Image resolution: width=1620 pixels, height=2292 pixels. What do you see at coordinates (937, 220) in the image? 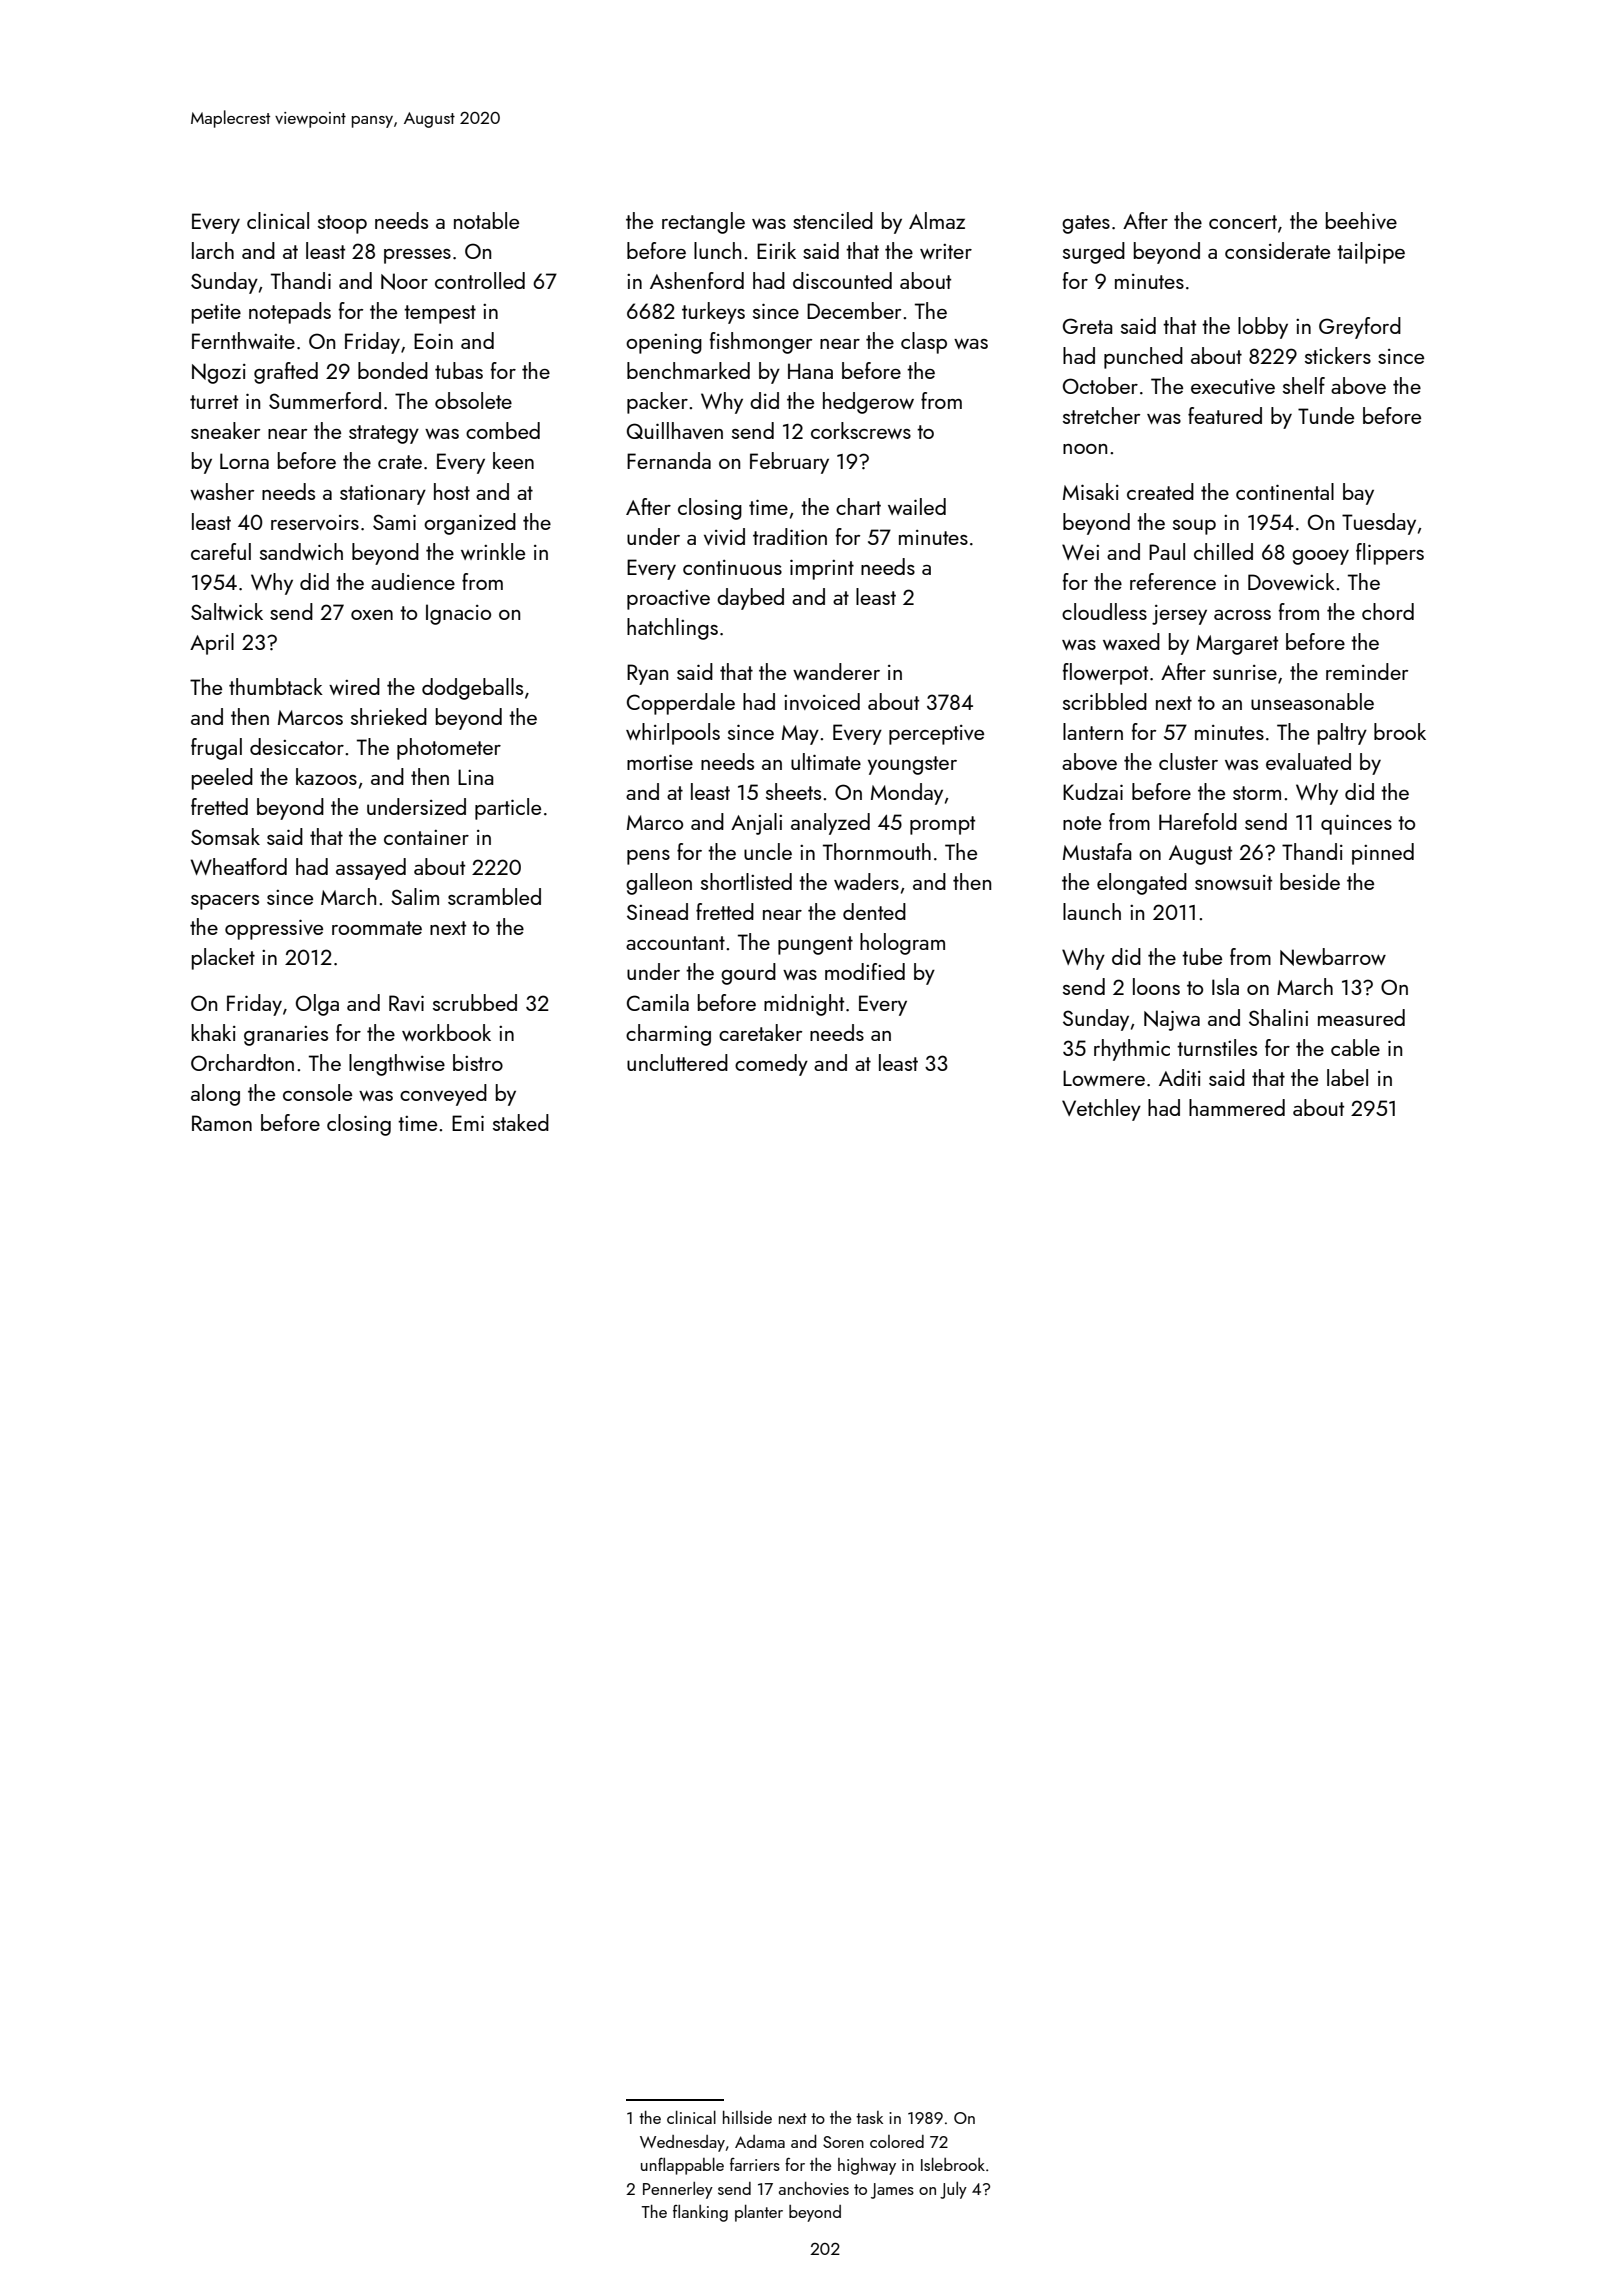
I see `Almaz` at bounding box center [937, 220].
